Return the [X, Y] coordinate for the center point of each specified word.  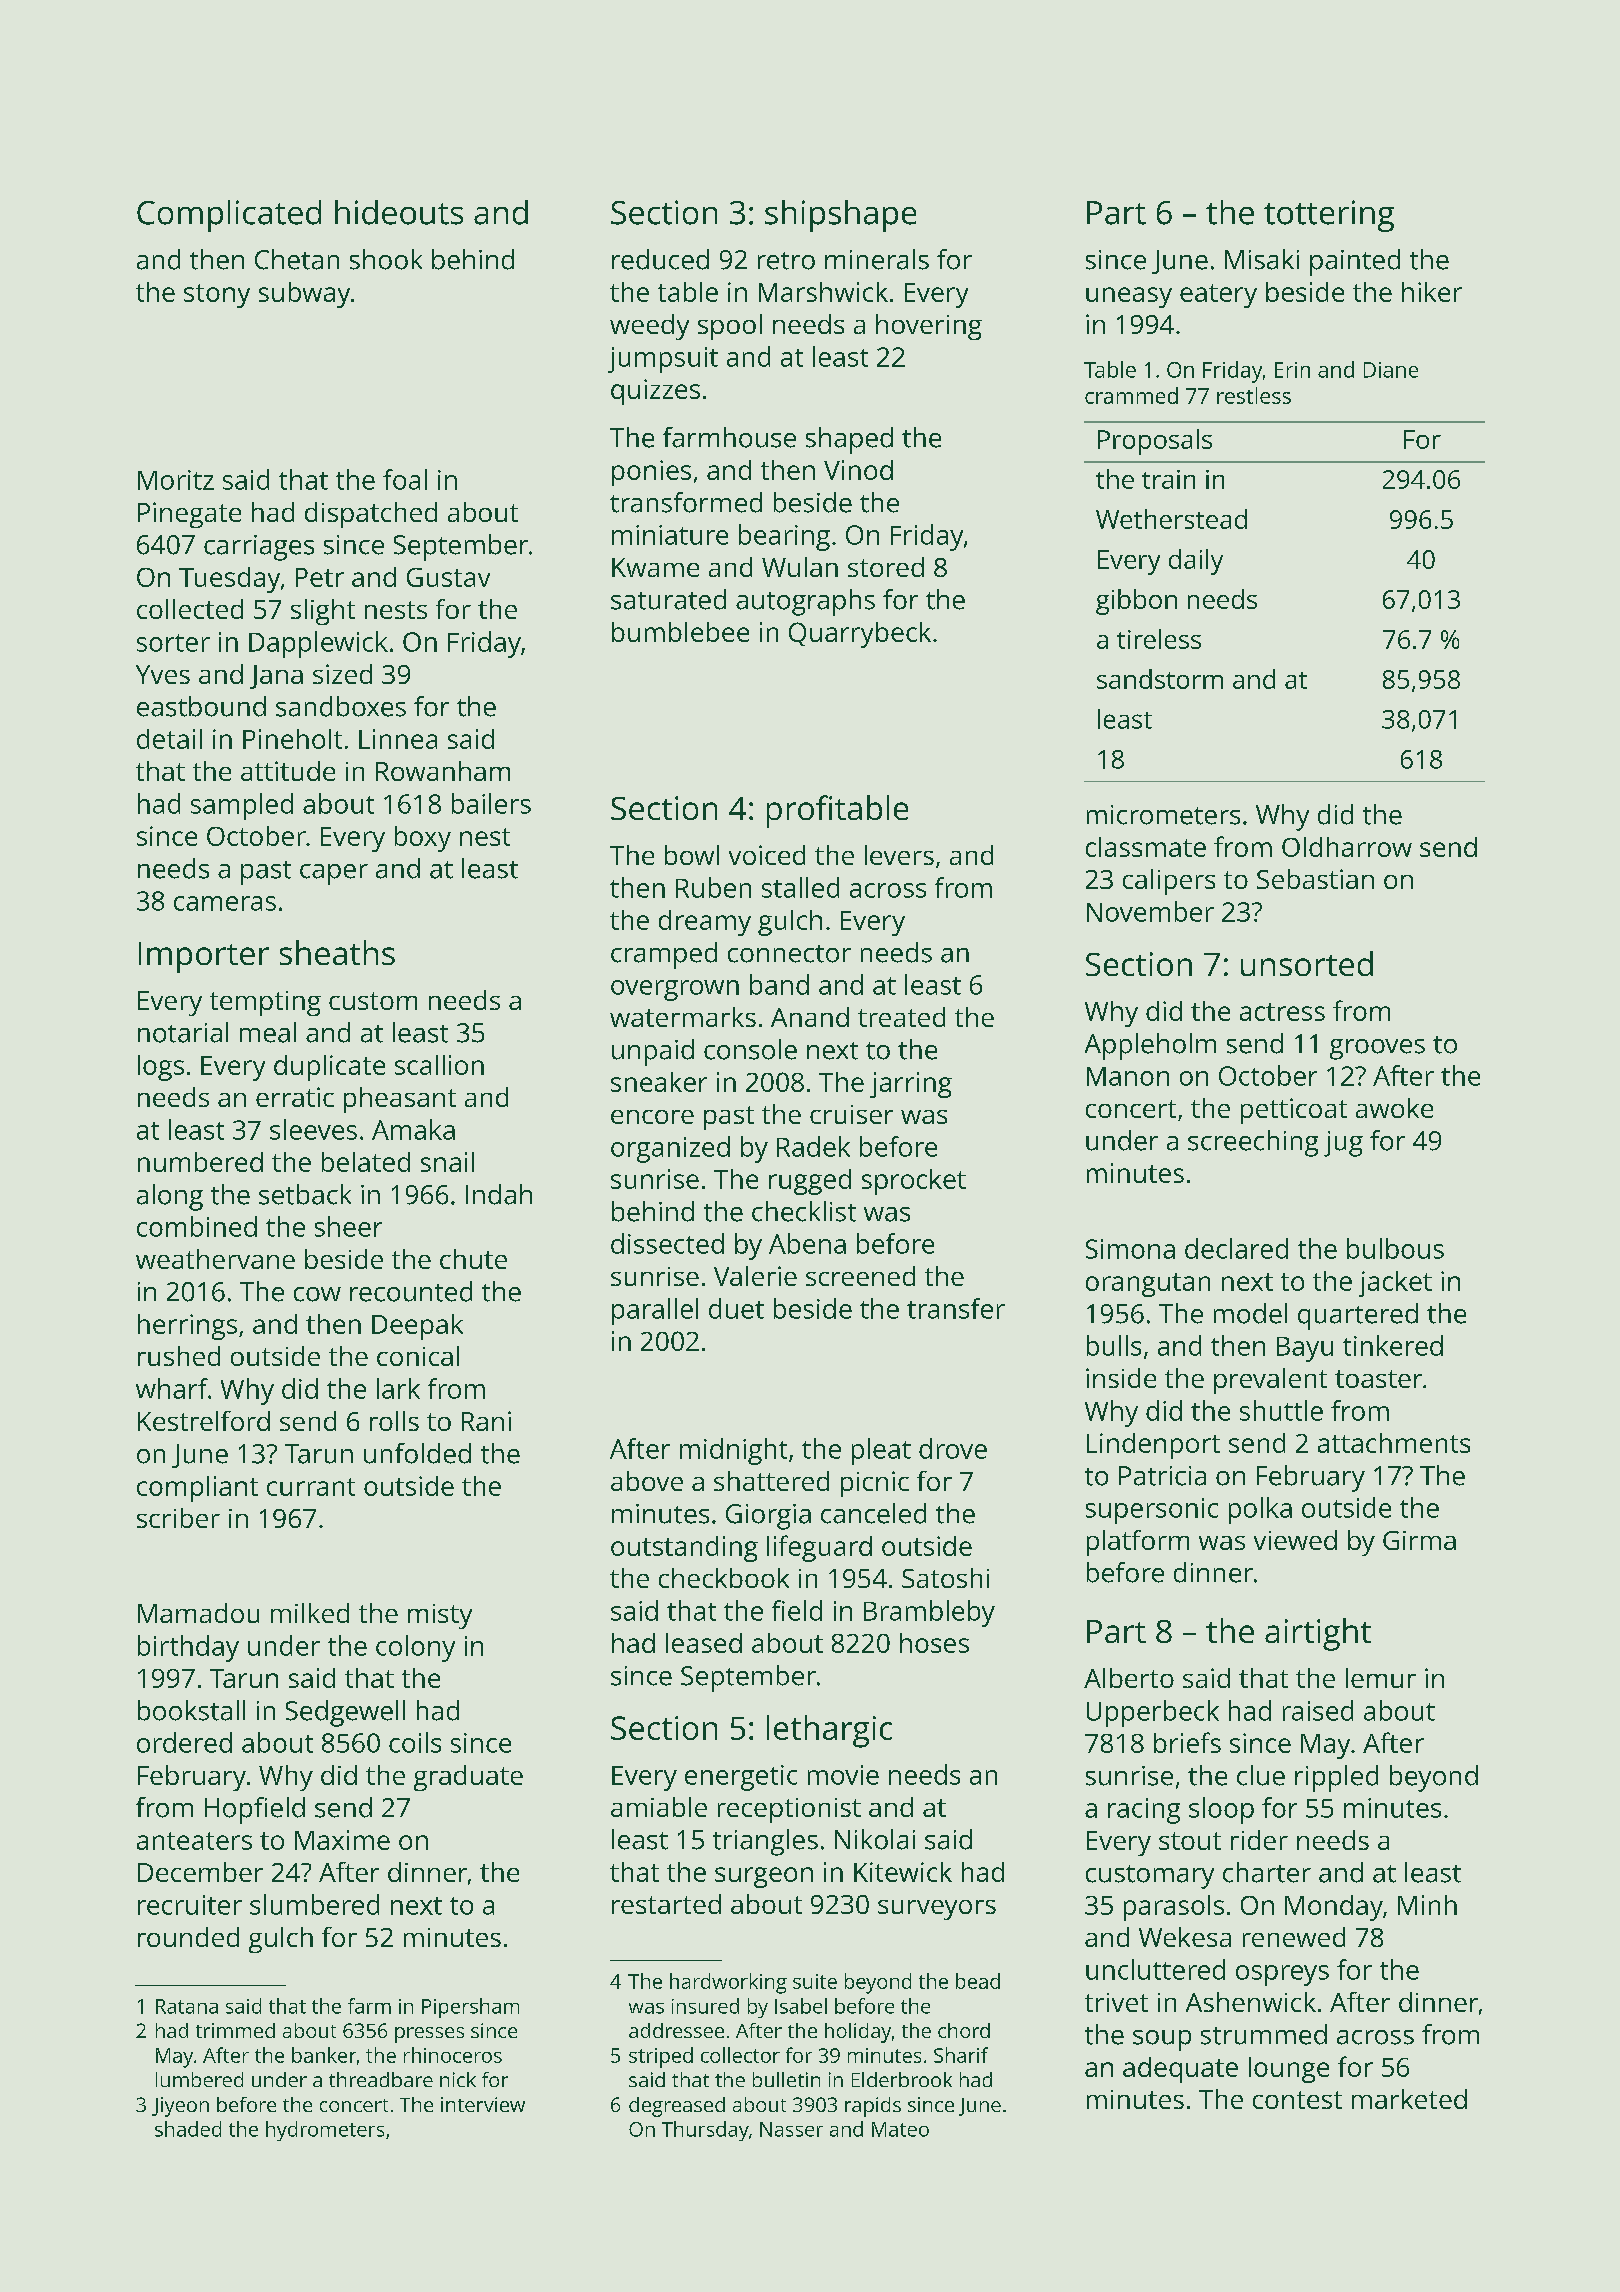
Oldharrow [1347, 847]
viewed [1295, 1540]
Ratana [187, 2006]
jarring [911, 1085]
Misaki [1262, 259]
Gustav [448, 577]
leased [704, 1643]
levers [899, 855]
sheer [348, 1226]
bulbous [1395, 1248]
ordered [184, 1742]
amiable [659, 1807]
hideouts [399, 212]
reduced [660, 259]
